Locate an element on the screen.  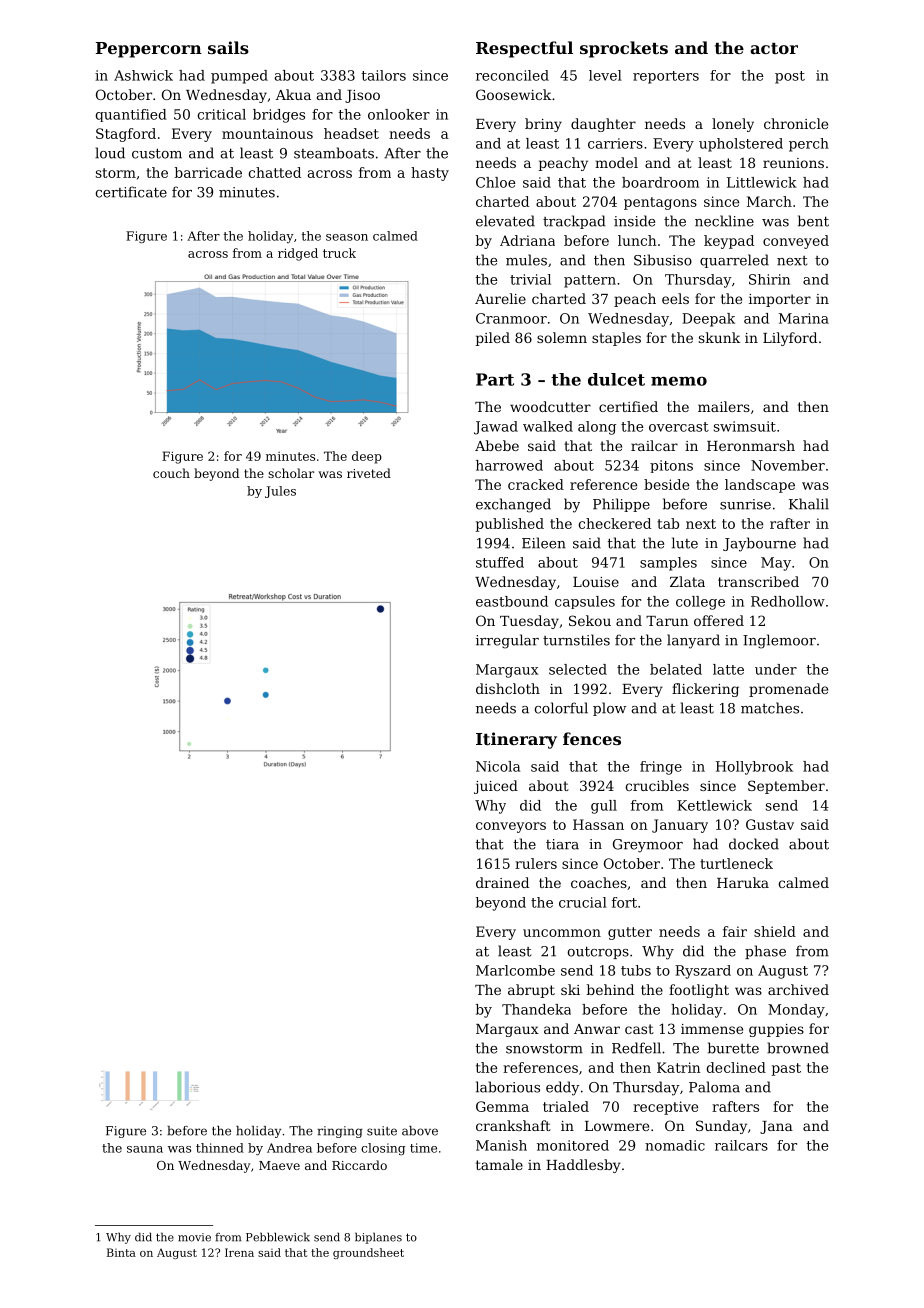
Peppercorn is located at coordinates (149, 50).
